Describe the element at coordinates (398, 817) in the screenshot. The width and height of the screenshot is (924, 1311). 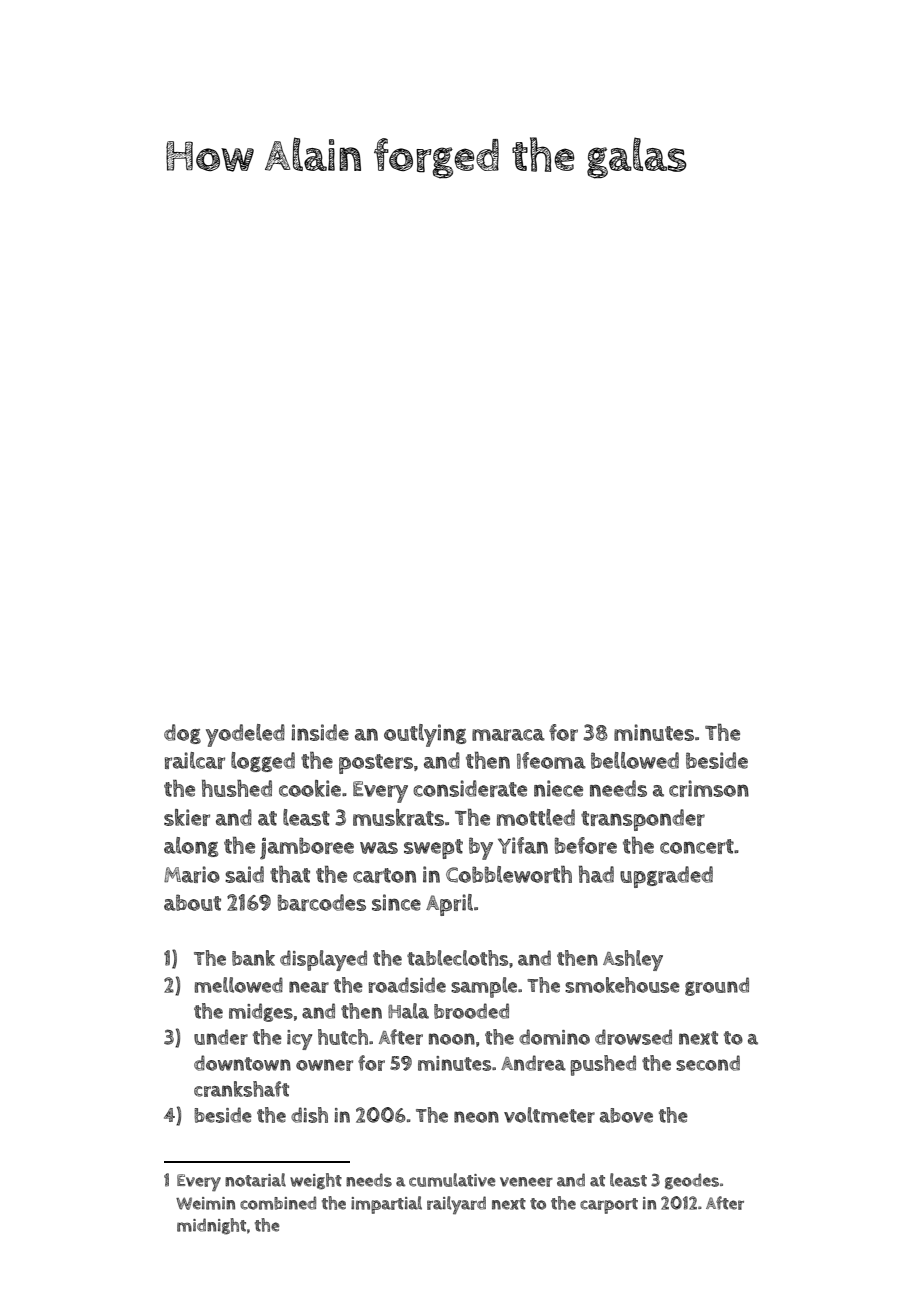
I see `muskrats` at that location.
